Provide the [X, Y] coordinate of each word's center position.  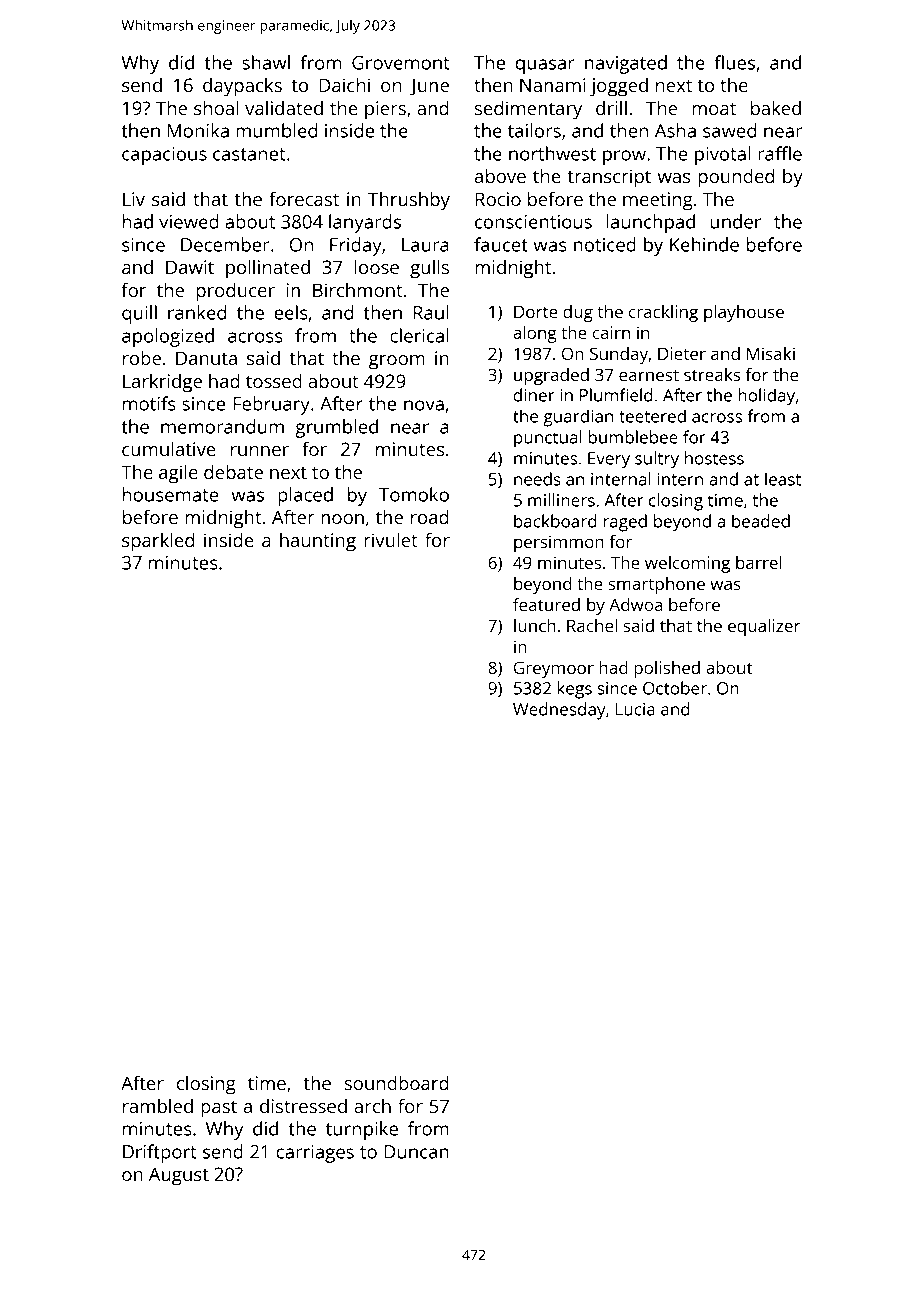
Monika [198, 130]
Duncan [416, 1152]
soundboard [396, 1082]
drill [611, 107]
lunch [535, 625]
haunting [318, 542]
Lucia [635, 709]
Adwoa [636, 604]
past [219, 1109]
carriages [315, 1154]
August [179, 1176]
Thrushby [409, 201]
